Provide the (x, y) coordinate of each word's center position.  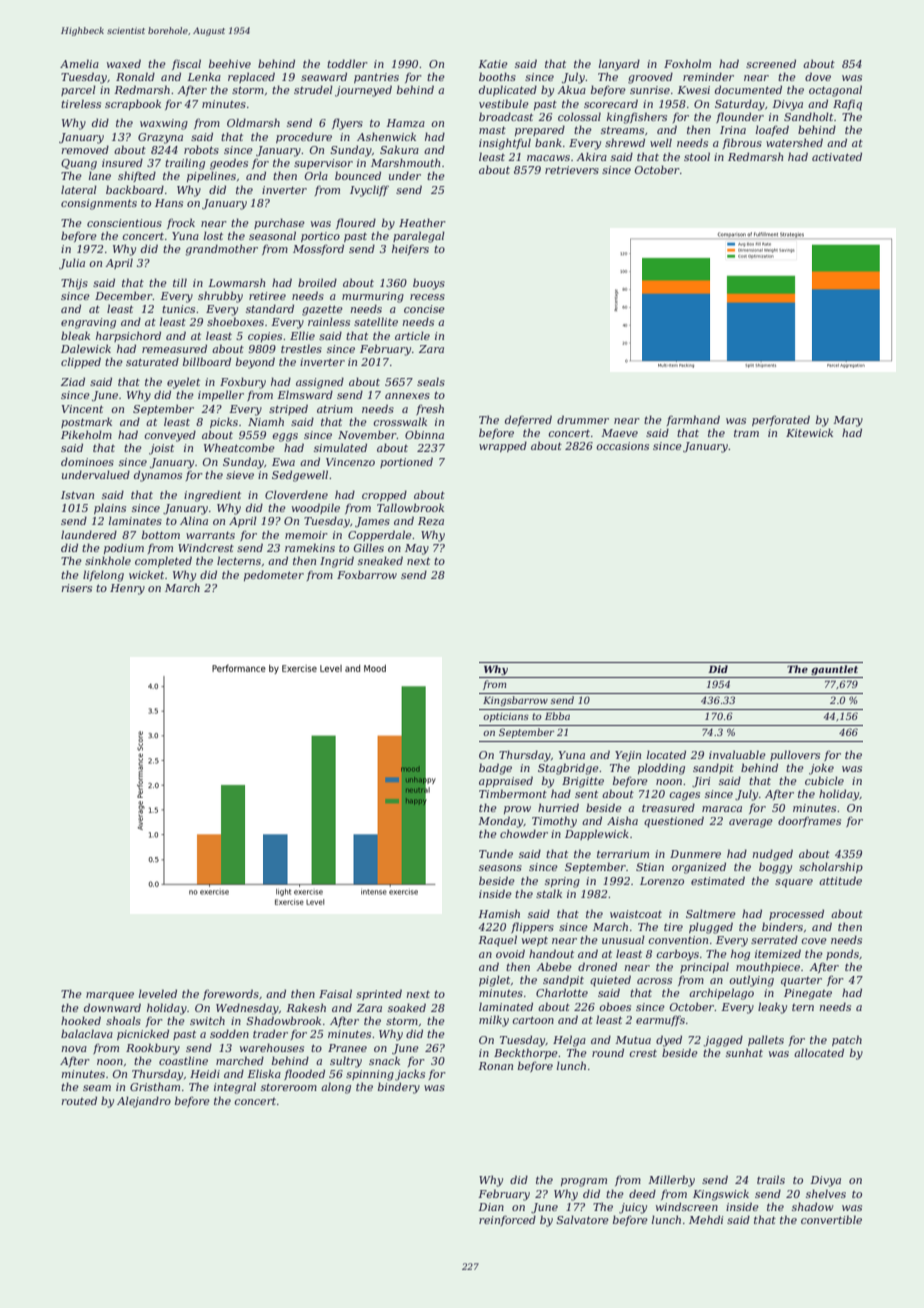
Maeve (619, 433)
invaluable (737, 754)
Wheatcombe (239, 447)
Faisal (335, 993)
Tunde (496, 853)
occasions (622, 446)
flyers (347, 124)
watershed (794, 142)
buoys (429, 284)
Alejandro (144, 1102)
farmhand (693, 420)
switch (207, 1020)
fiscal (186, 64)
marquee (110, 996)
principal (704, 967)
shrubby (220, 297)
